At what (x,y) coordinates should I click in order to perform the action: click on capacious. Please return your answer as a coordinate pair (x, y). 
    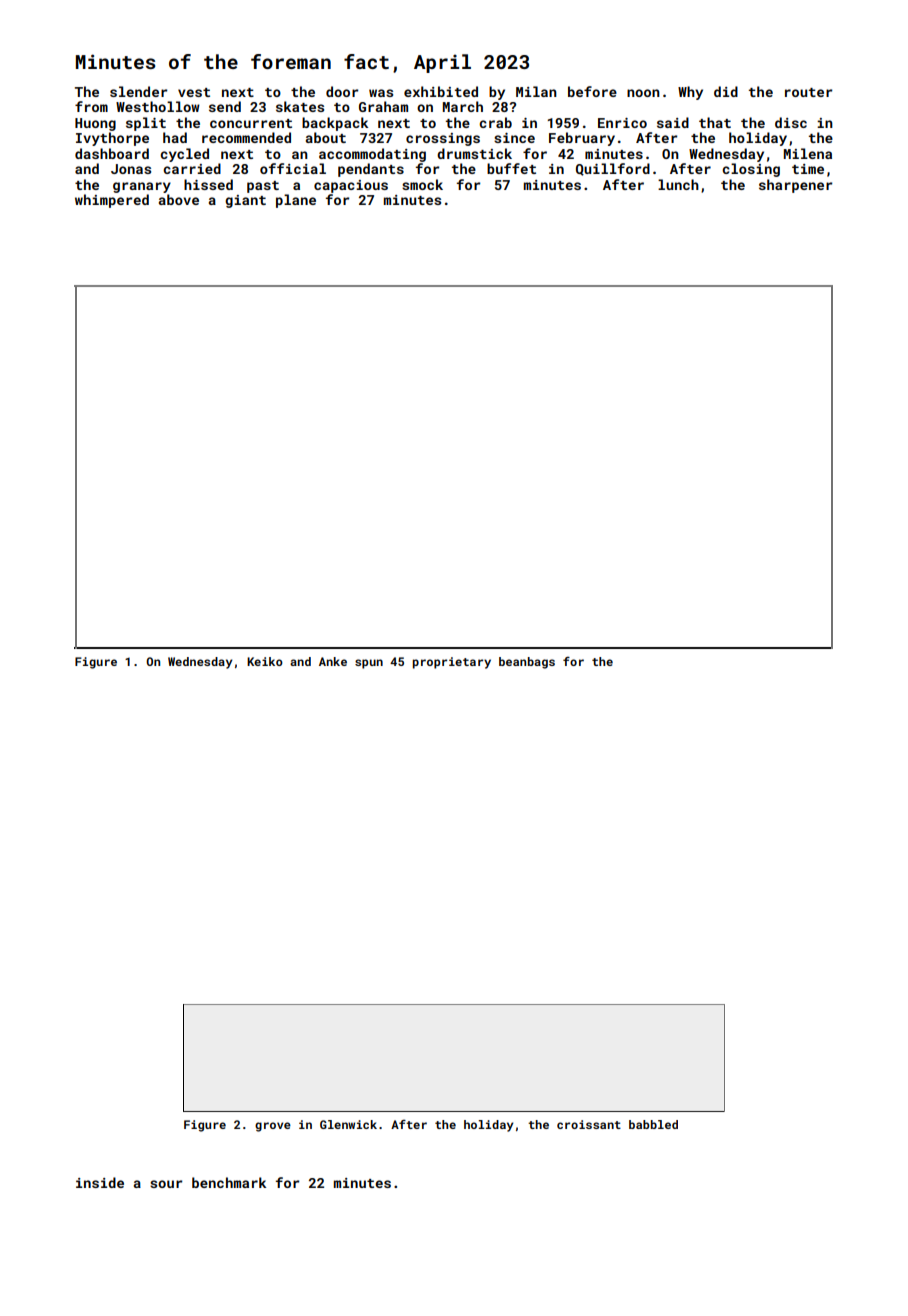
    Looking at the image, I should click on (351, 186).
